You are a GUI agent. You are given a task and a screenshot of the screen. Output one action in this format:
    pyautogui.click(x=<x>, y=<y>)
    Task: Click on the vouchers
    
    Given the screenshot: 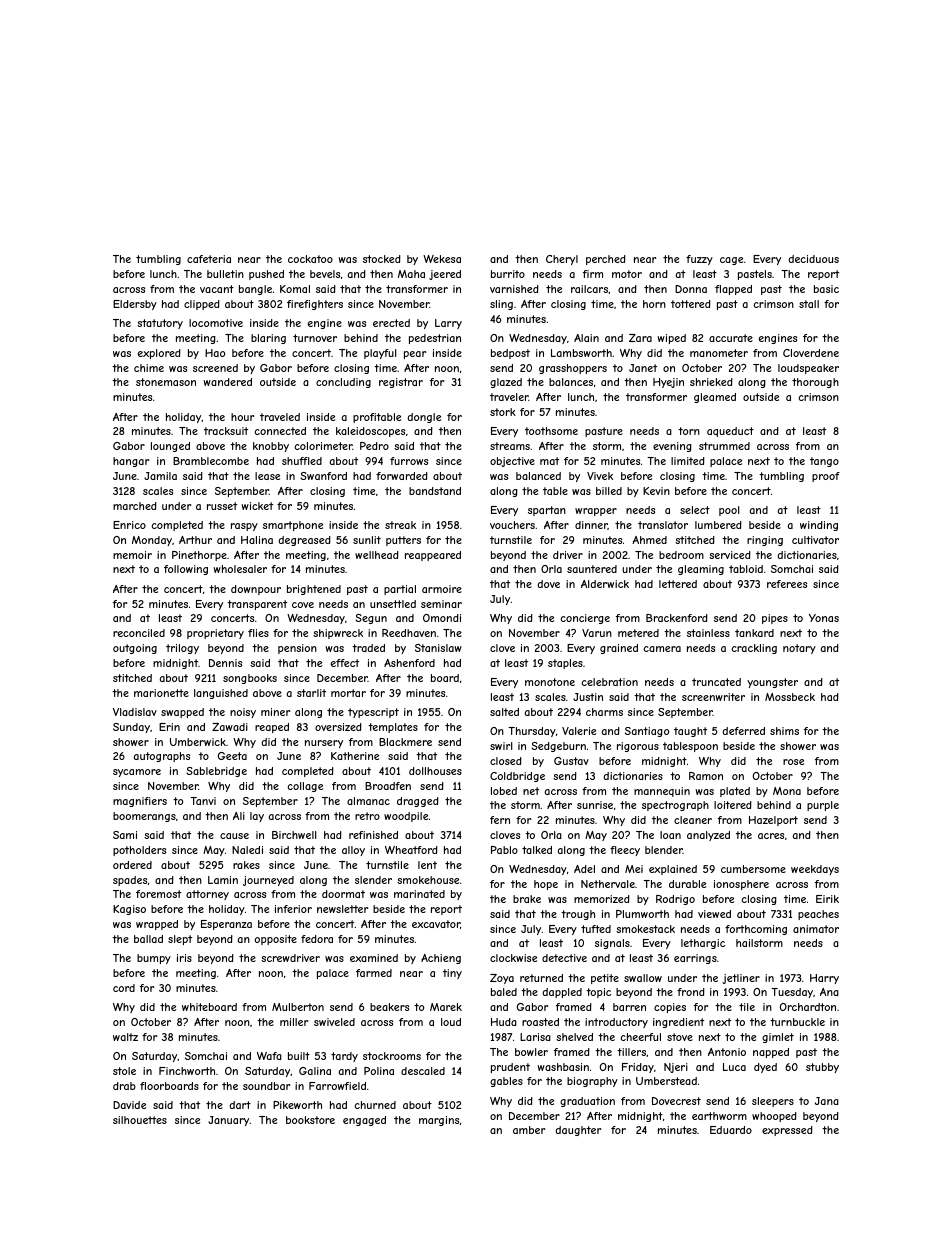 What is the action you would take?
    pyautogui.click(x=512, y=525)
